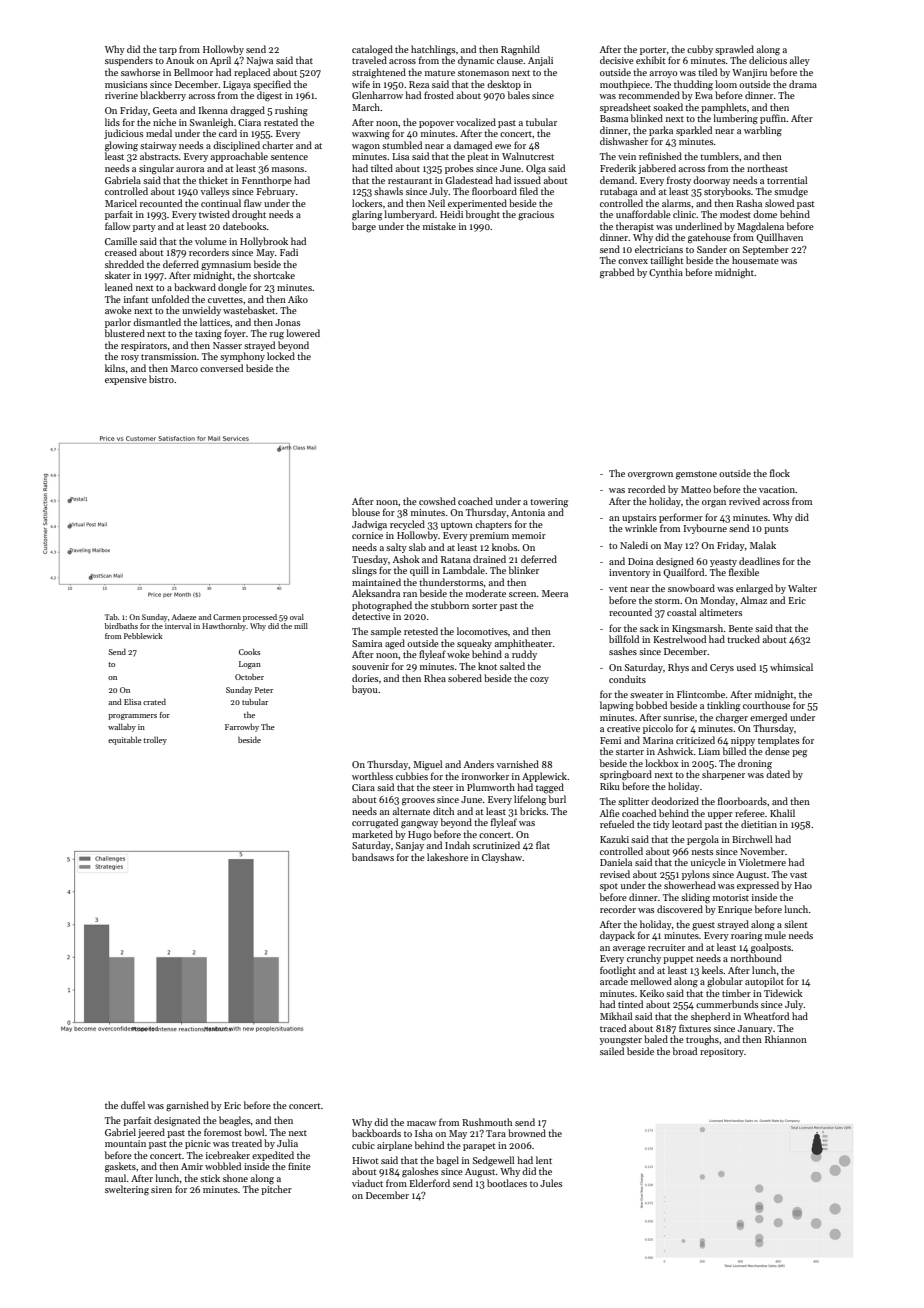 This screenshot has width=924, height=1308. I want to click on duffel, so click(133, 1105).
